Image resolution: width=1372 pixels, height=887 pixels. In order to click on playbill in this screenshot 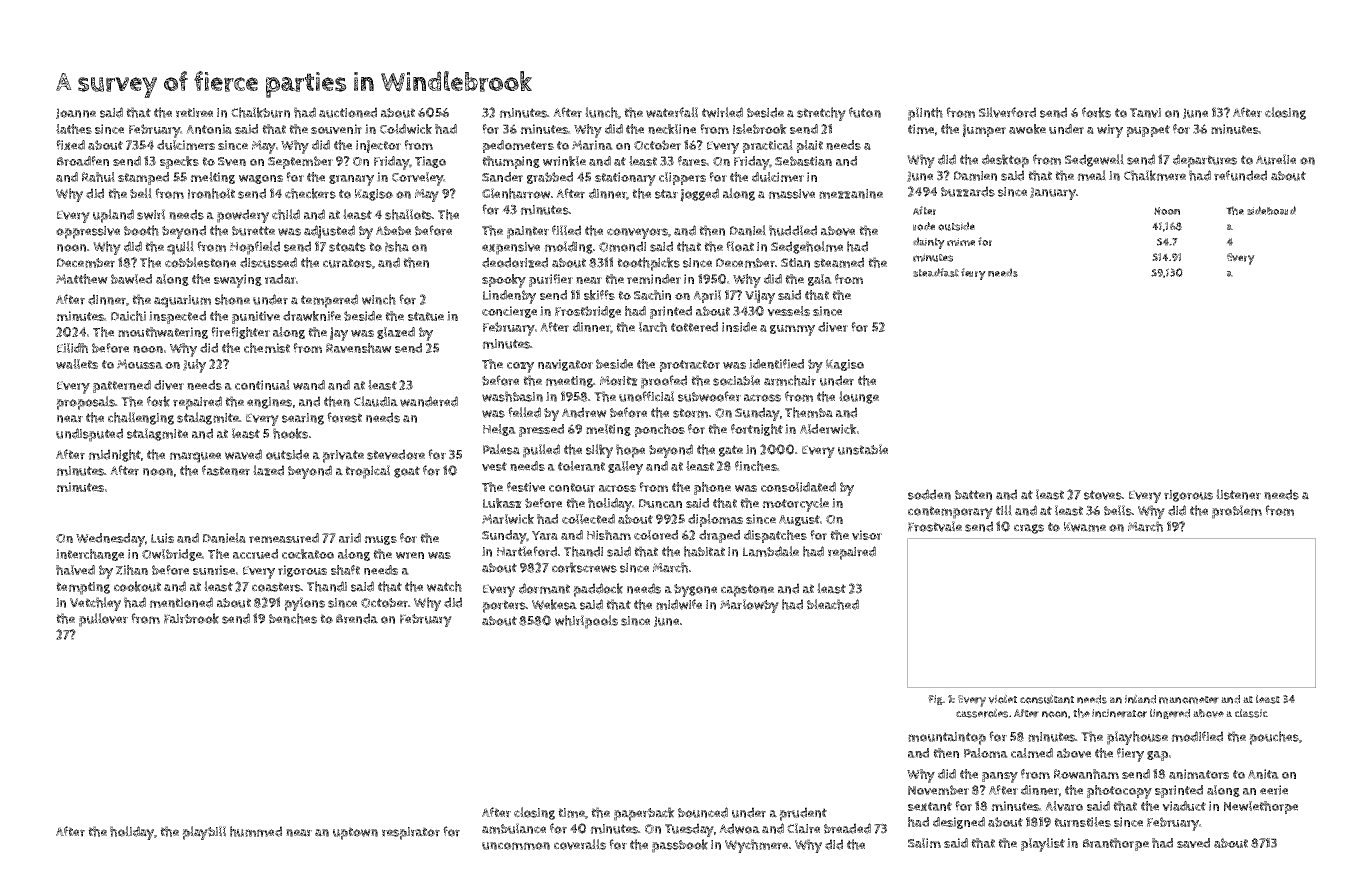, I will do `click(204, 833)`.
